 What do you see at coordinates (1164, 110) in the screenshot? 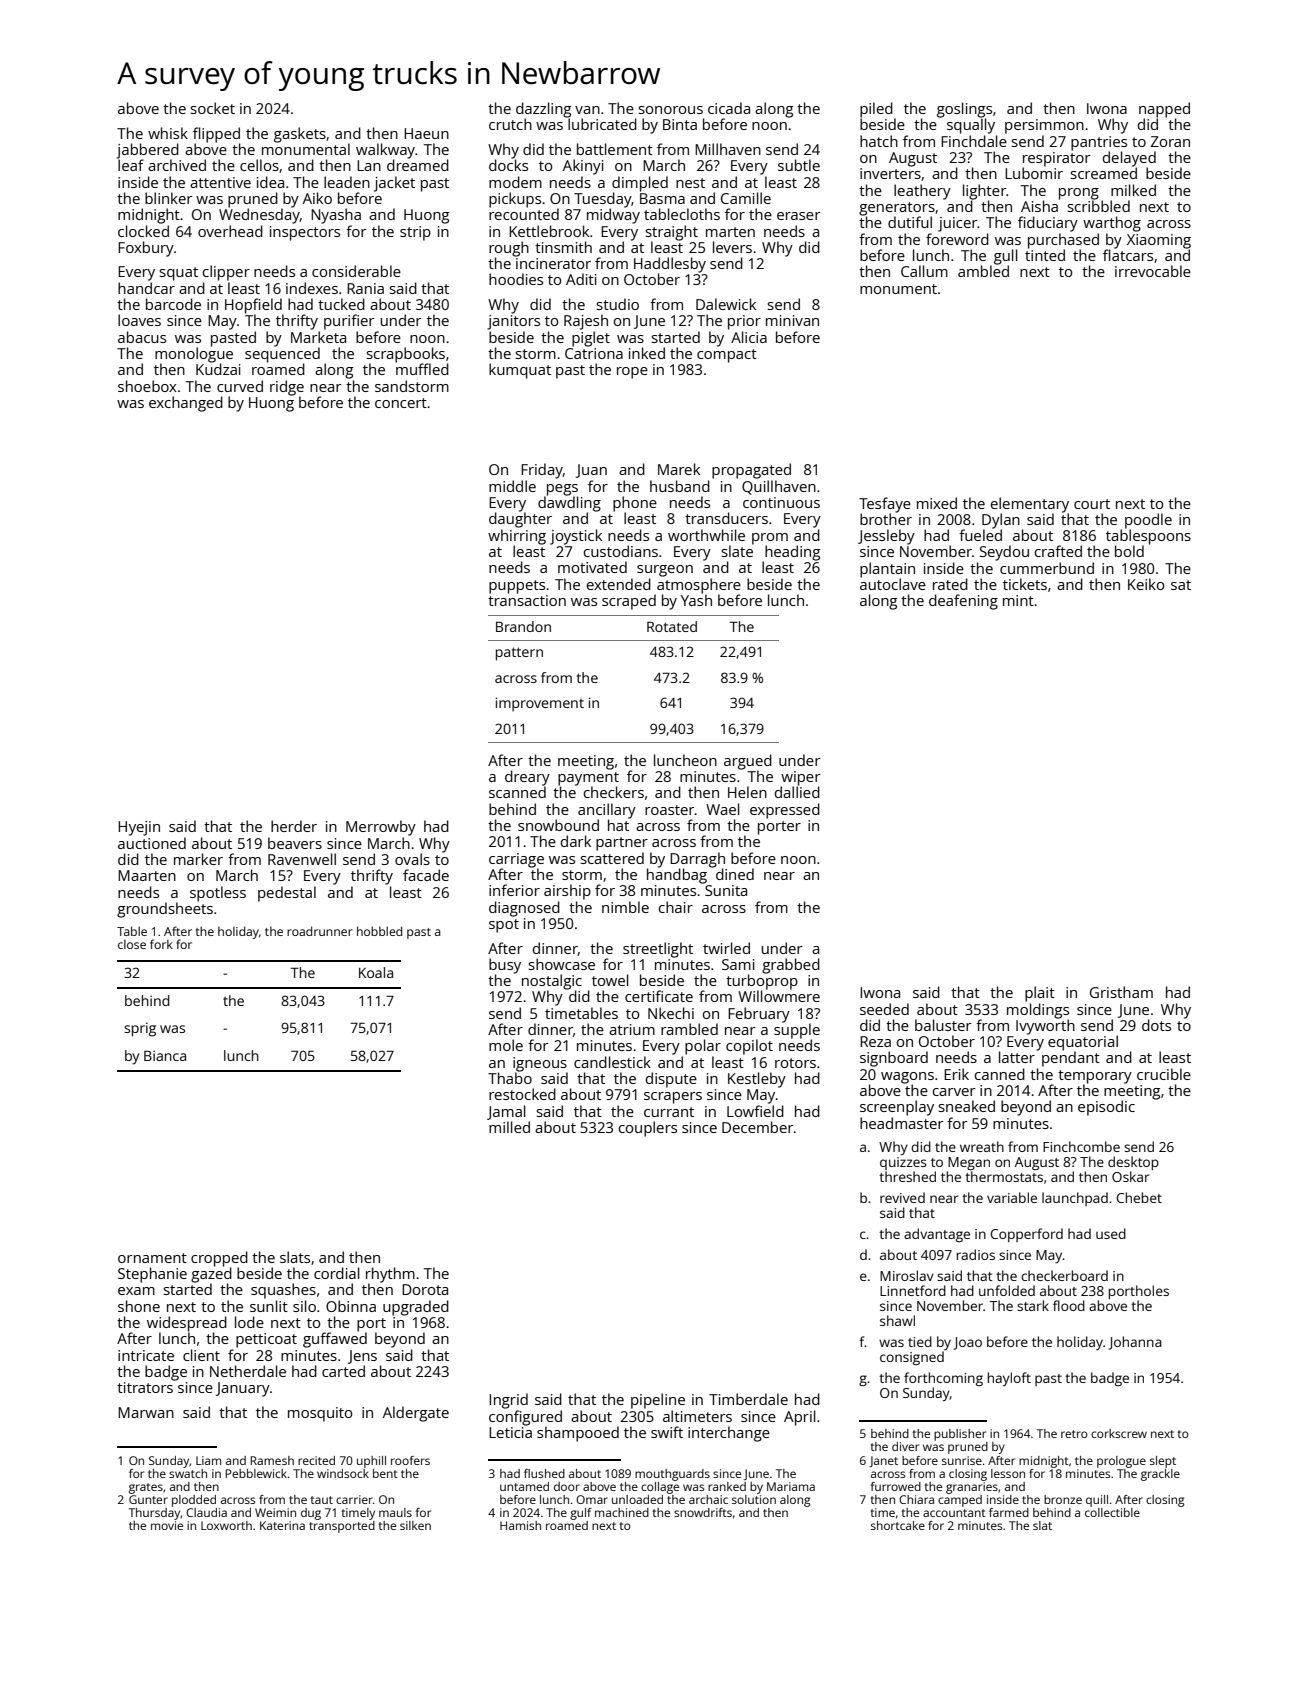
I see `napped` at bounding box center [1164, 110].
